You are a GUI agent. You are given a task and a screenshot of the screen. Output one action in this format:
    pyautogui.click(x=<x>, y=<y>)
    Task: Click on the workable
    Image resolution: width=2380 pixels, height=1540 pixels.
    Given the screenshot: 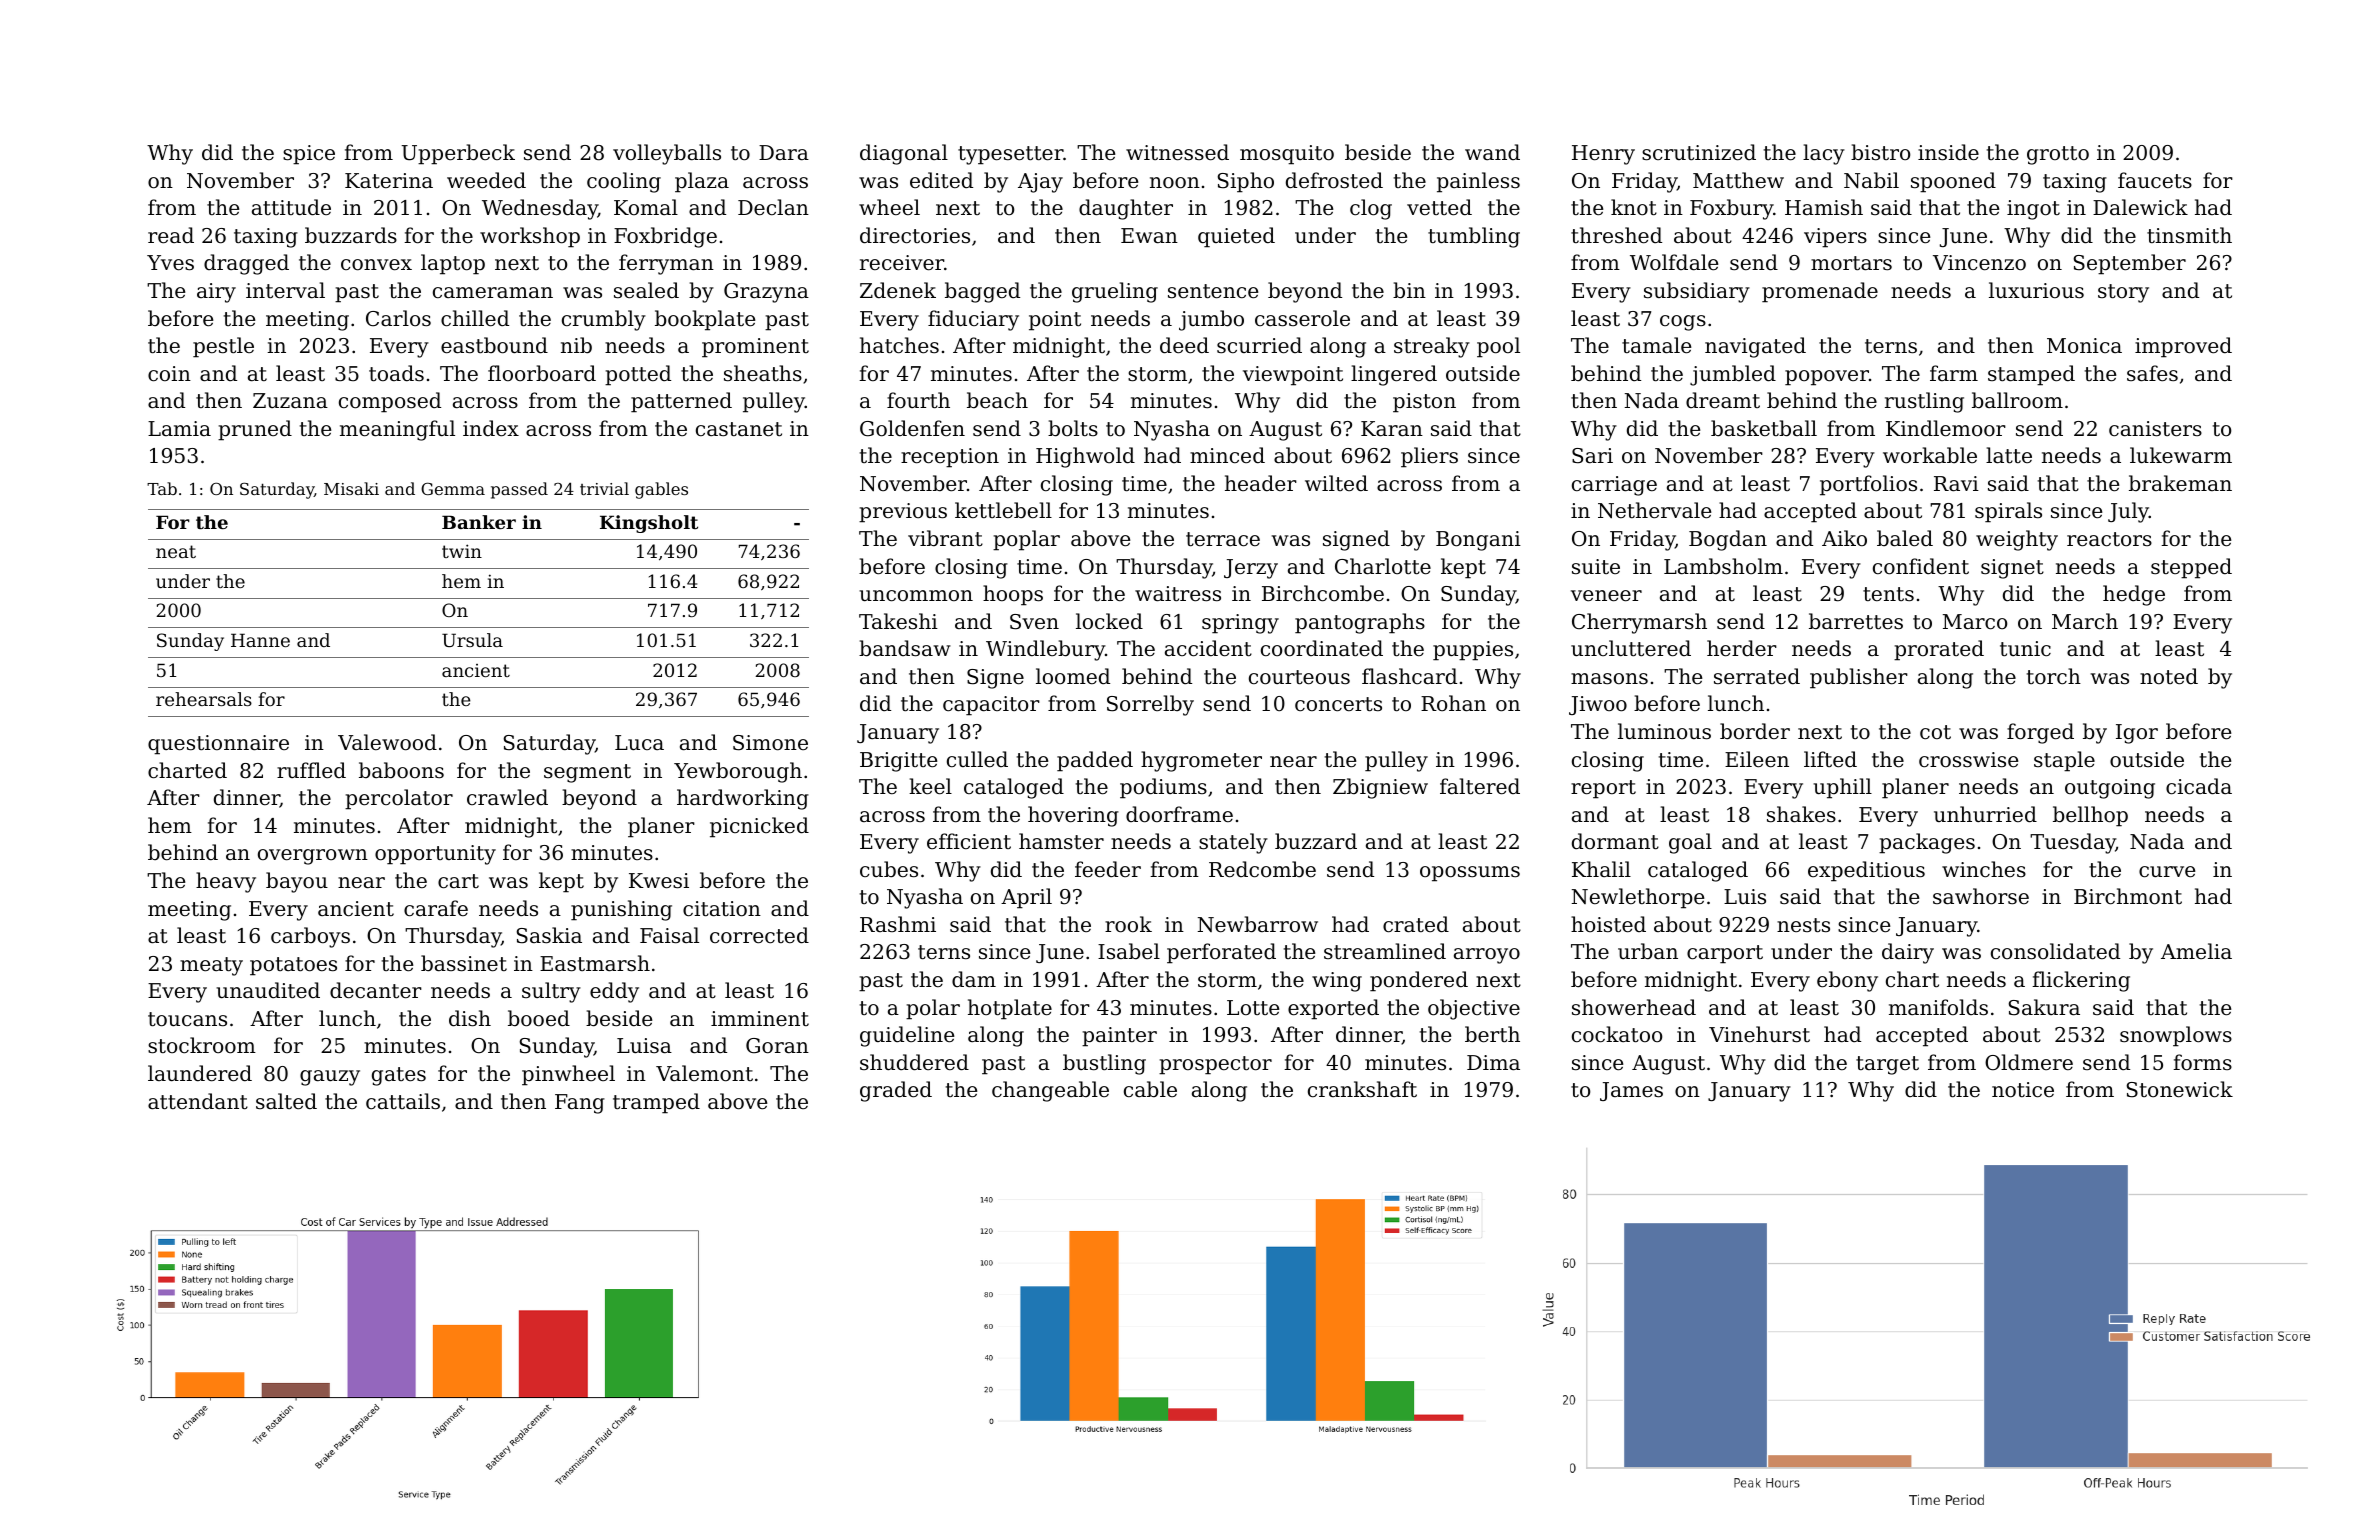 What is the action you would take?
    pyautogui.click(x=1930, y=455)
